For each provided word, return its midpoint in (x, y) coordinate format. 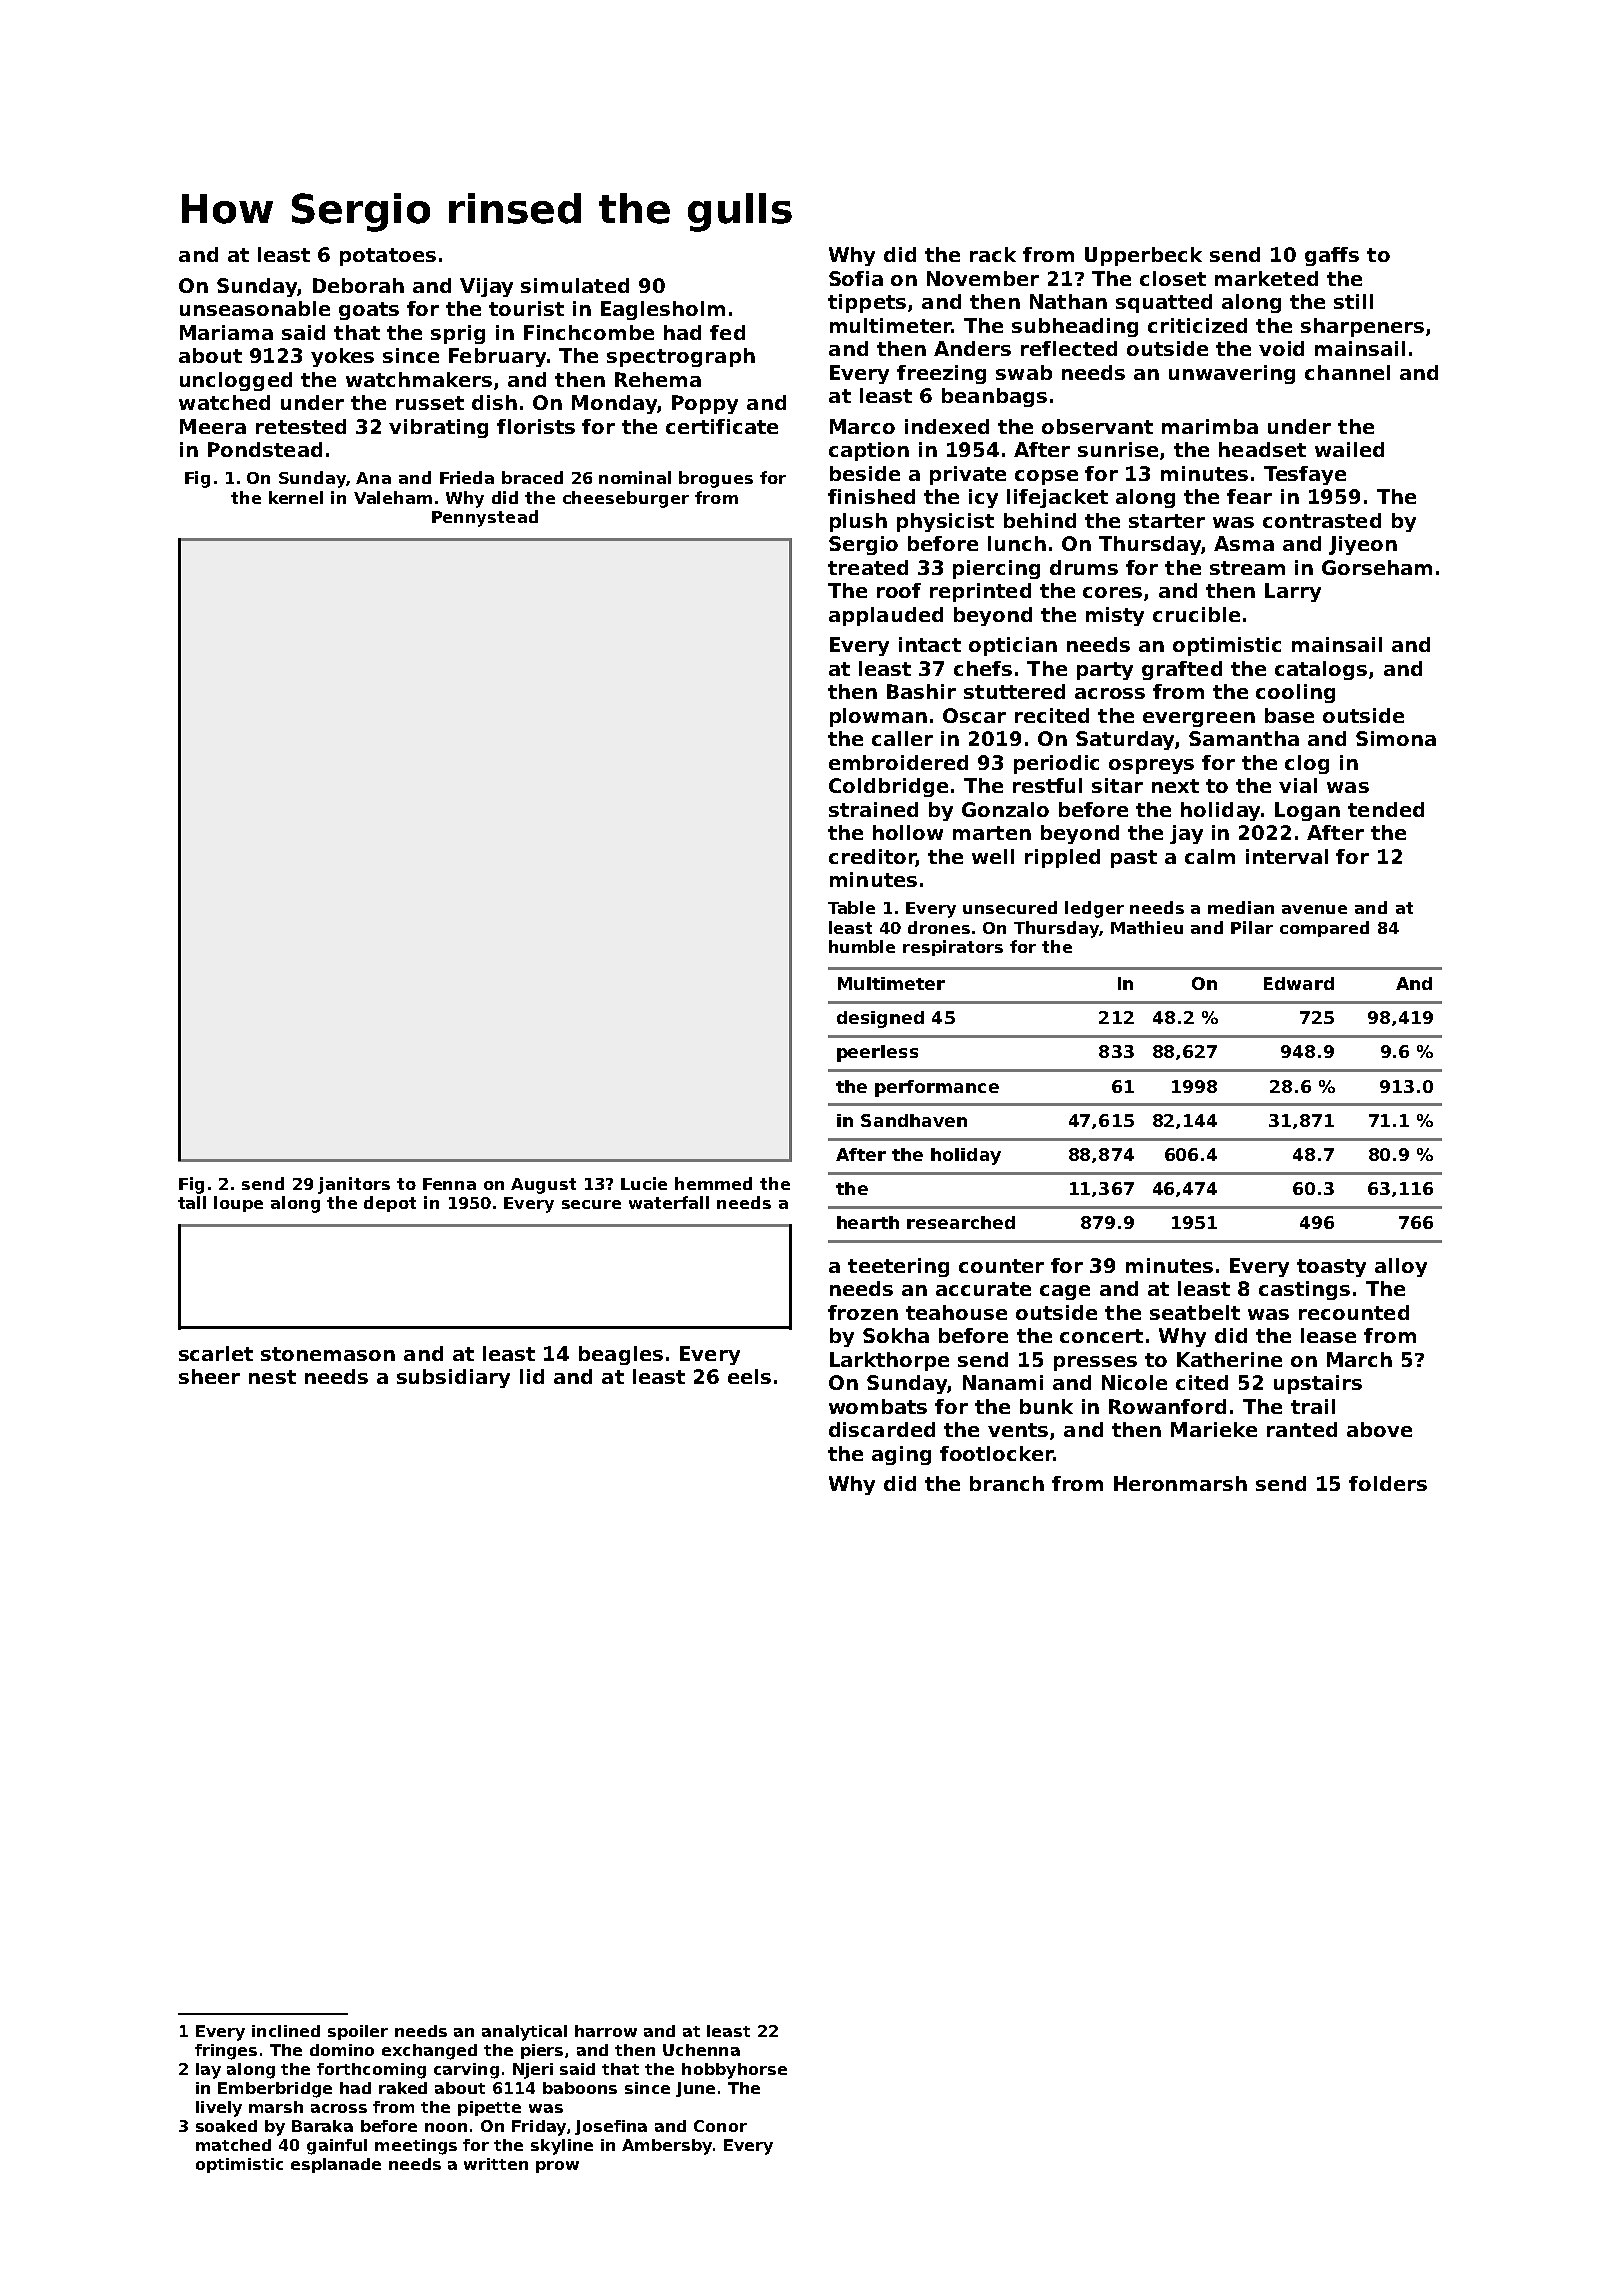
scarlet (216, 1353)
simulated (575, 285)
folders (1388, 1483)
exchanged (429, 2052)
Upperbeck (1143, 256)
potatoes (388, 257)
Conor (720, 2126)
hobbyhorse (734, 2071)
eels (749, 1376)
